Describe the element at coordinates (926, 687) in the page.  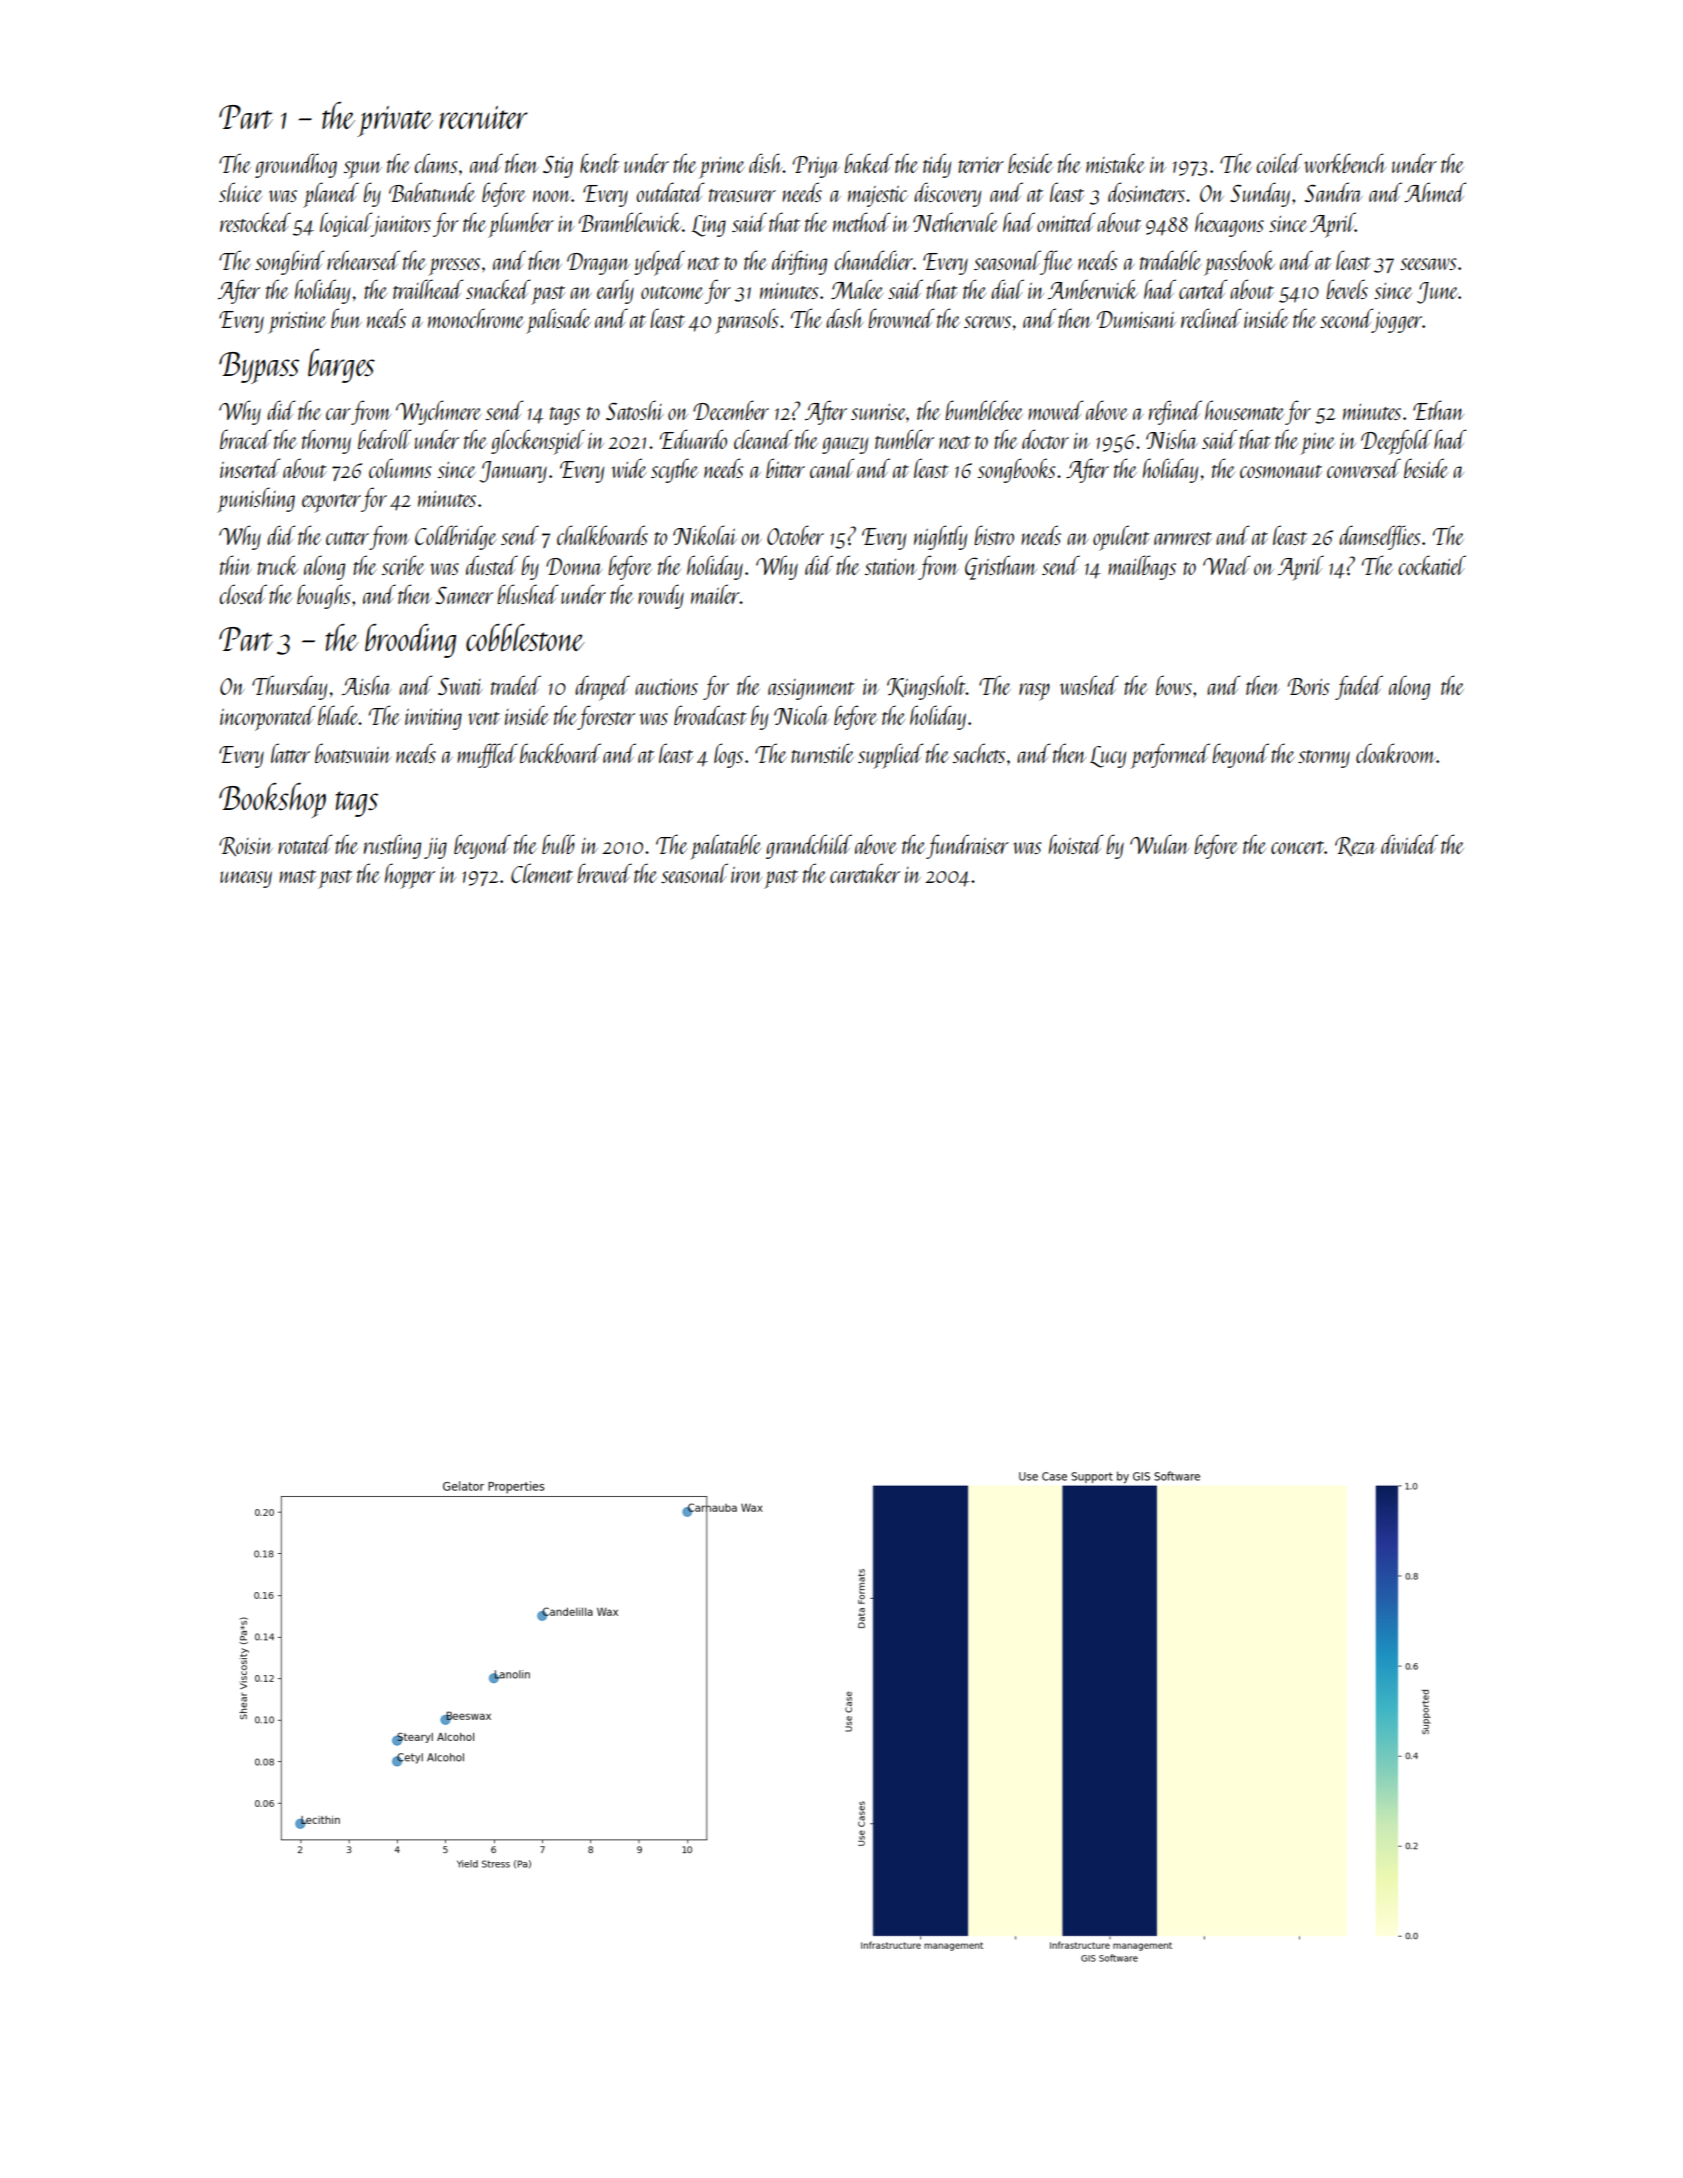
I see `Kingsholt` at that location.
